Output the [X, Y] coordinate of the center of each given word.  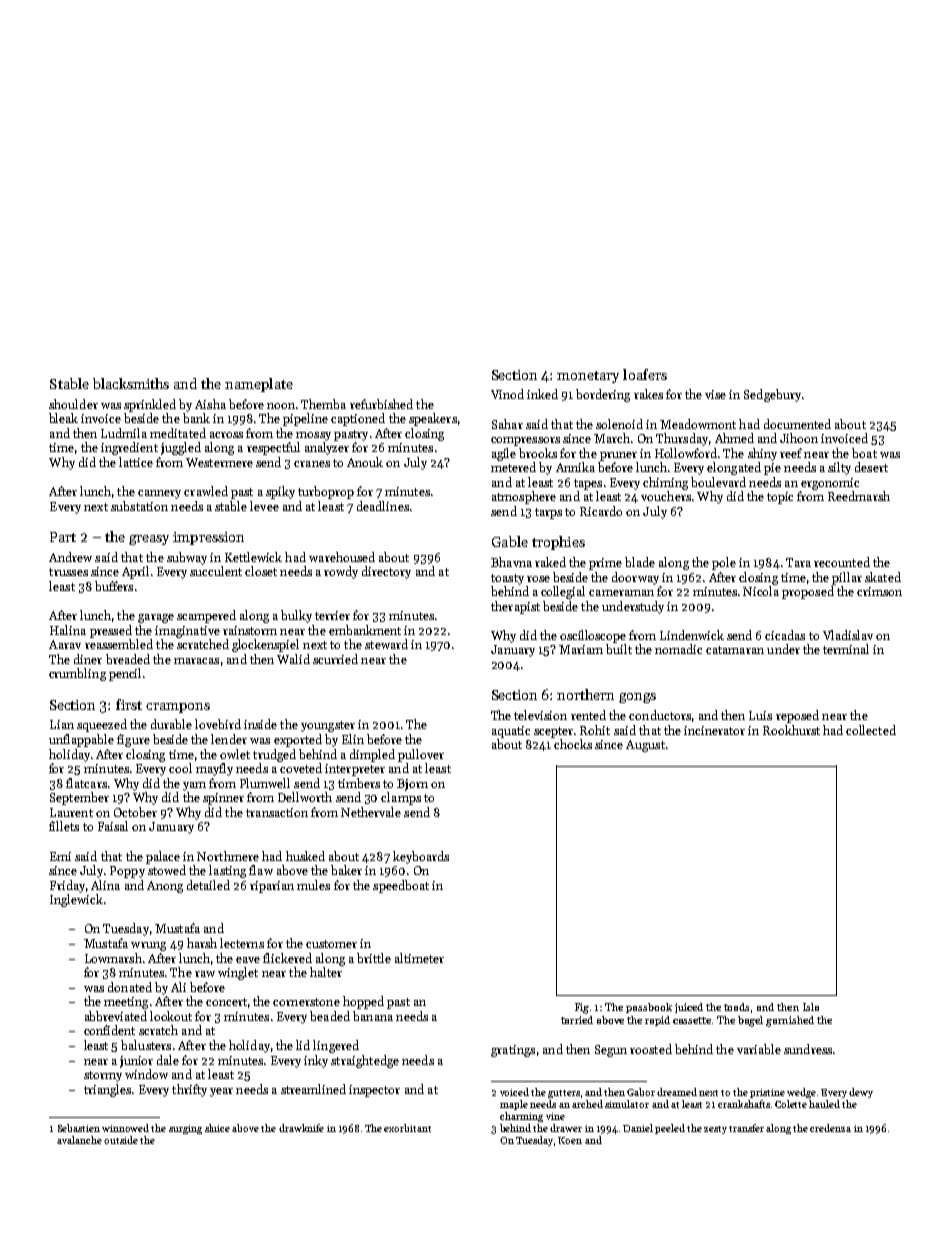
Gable [510, 541]
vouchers [666, 496]
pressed [111, 631]
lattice [136, 462]
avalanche [79, 1140]
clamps [401, 798]
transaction [277, 812]
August [645, 746]
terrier [332, 615]
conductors [660, 715]
